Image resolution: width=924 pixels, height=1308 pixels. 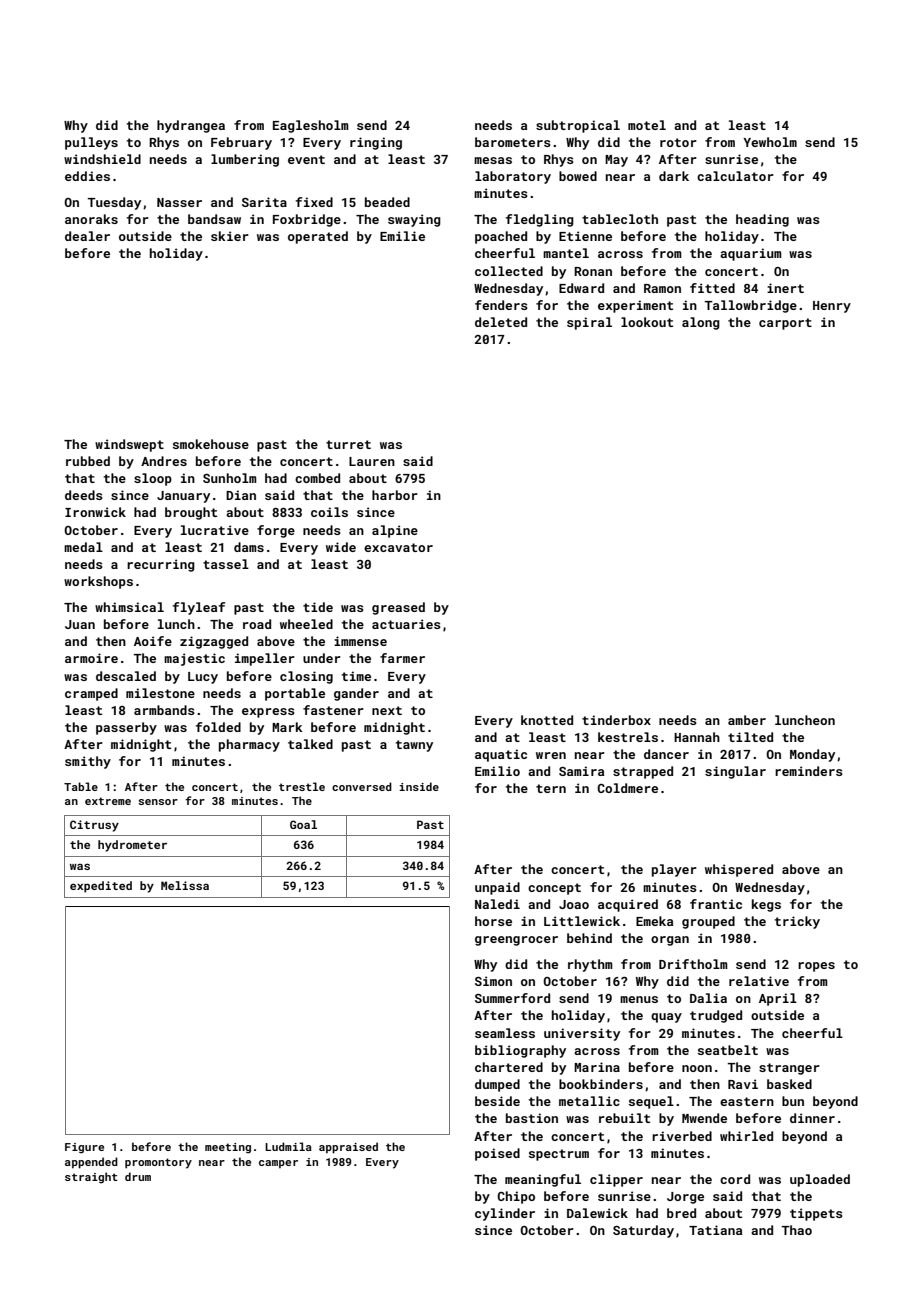 I want to click on rotor, so click(x=678, y=142).
